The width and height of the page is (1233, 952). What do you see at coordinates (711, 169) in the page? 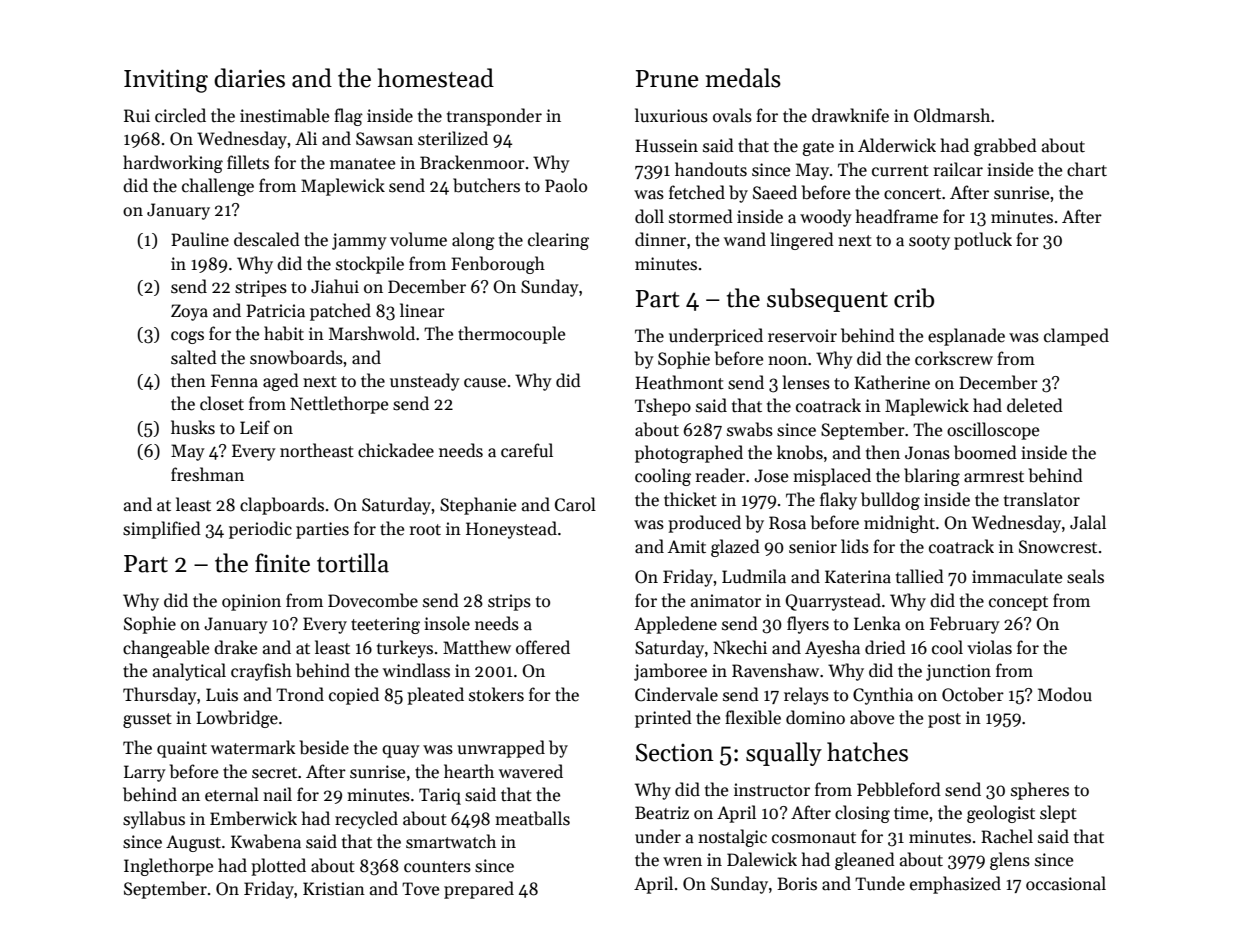
I see `handouts` at bounding box center [711, 169].
